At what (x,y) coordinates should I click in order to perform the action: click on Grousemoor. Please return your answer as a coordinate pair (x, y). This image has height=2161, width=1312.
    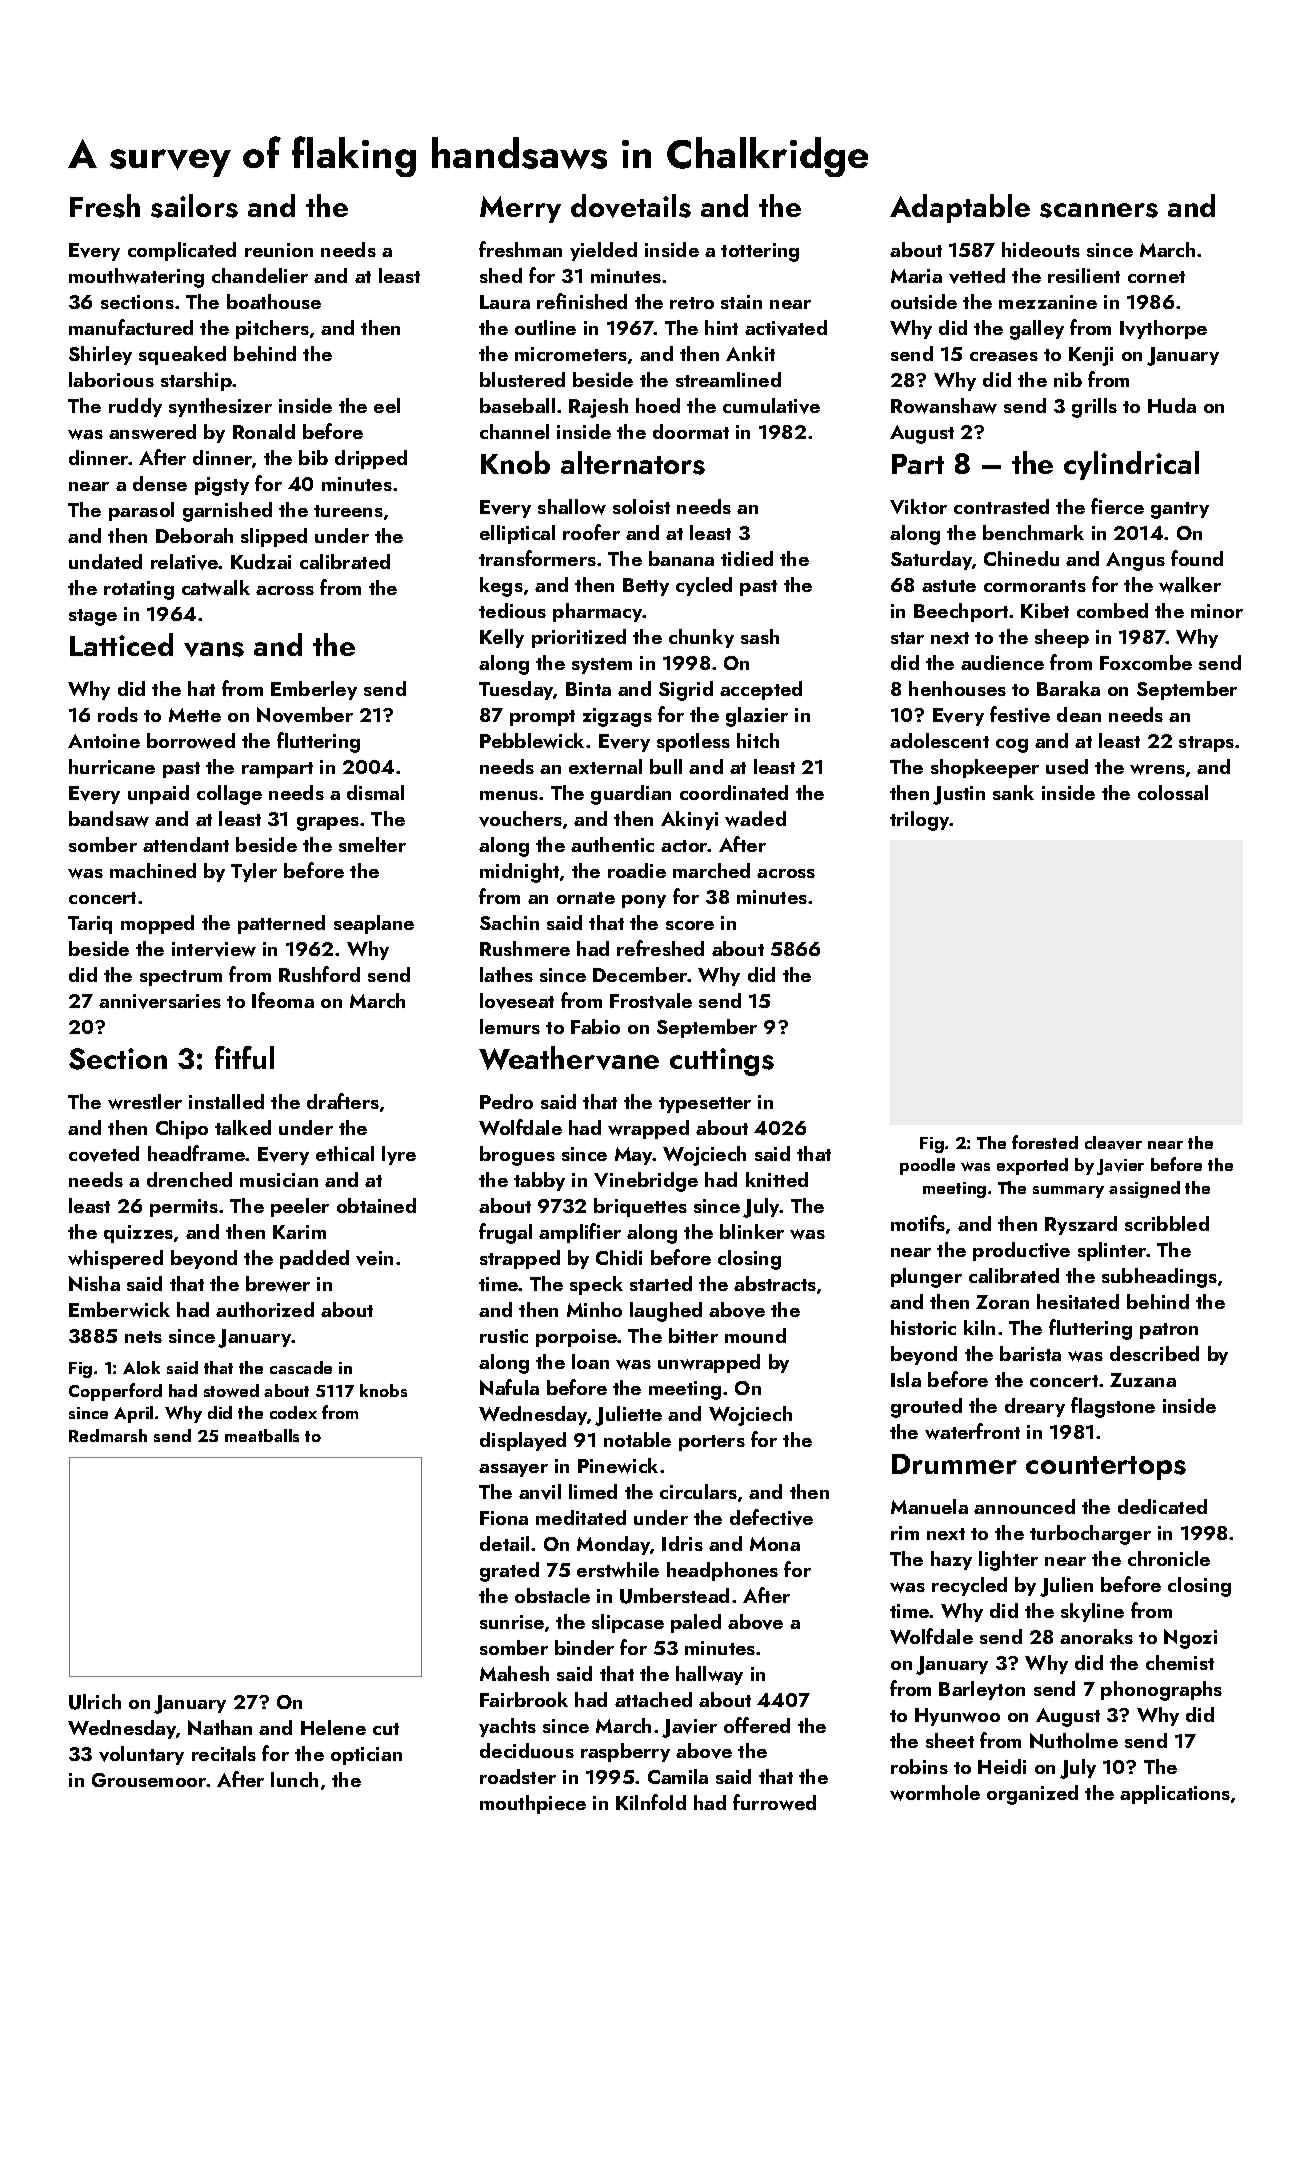
    Looking at the image, I should click on (149, 1780).
